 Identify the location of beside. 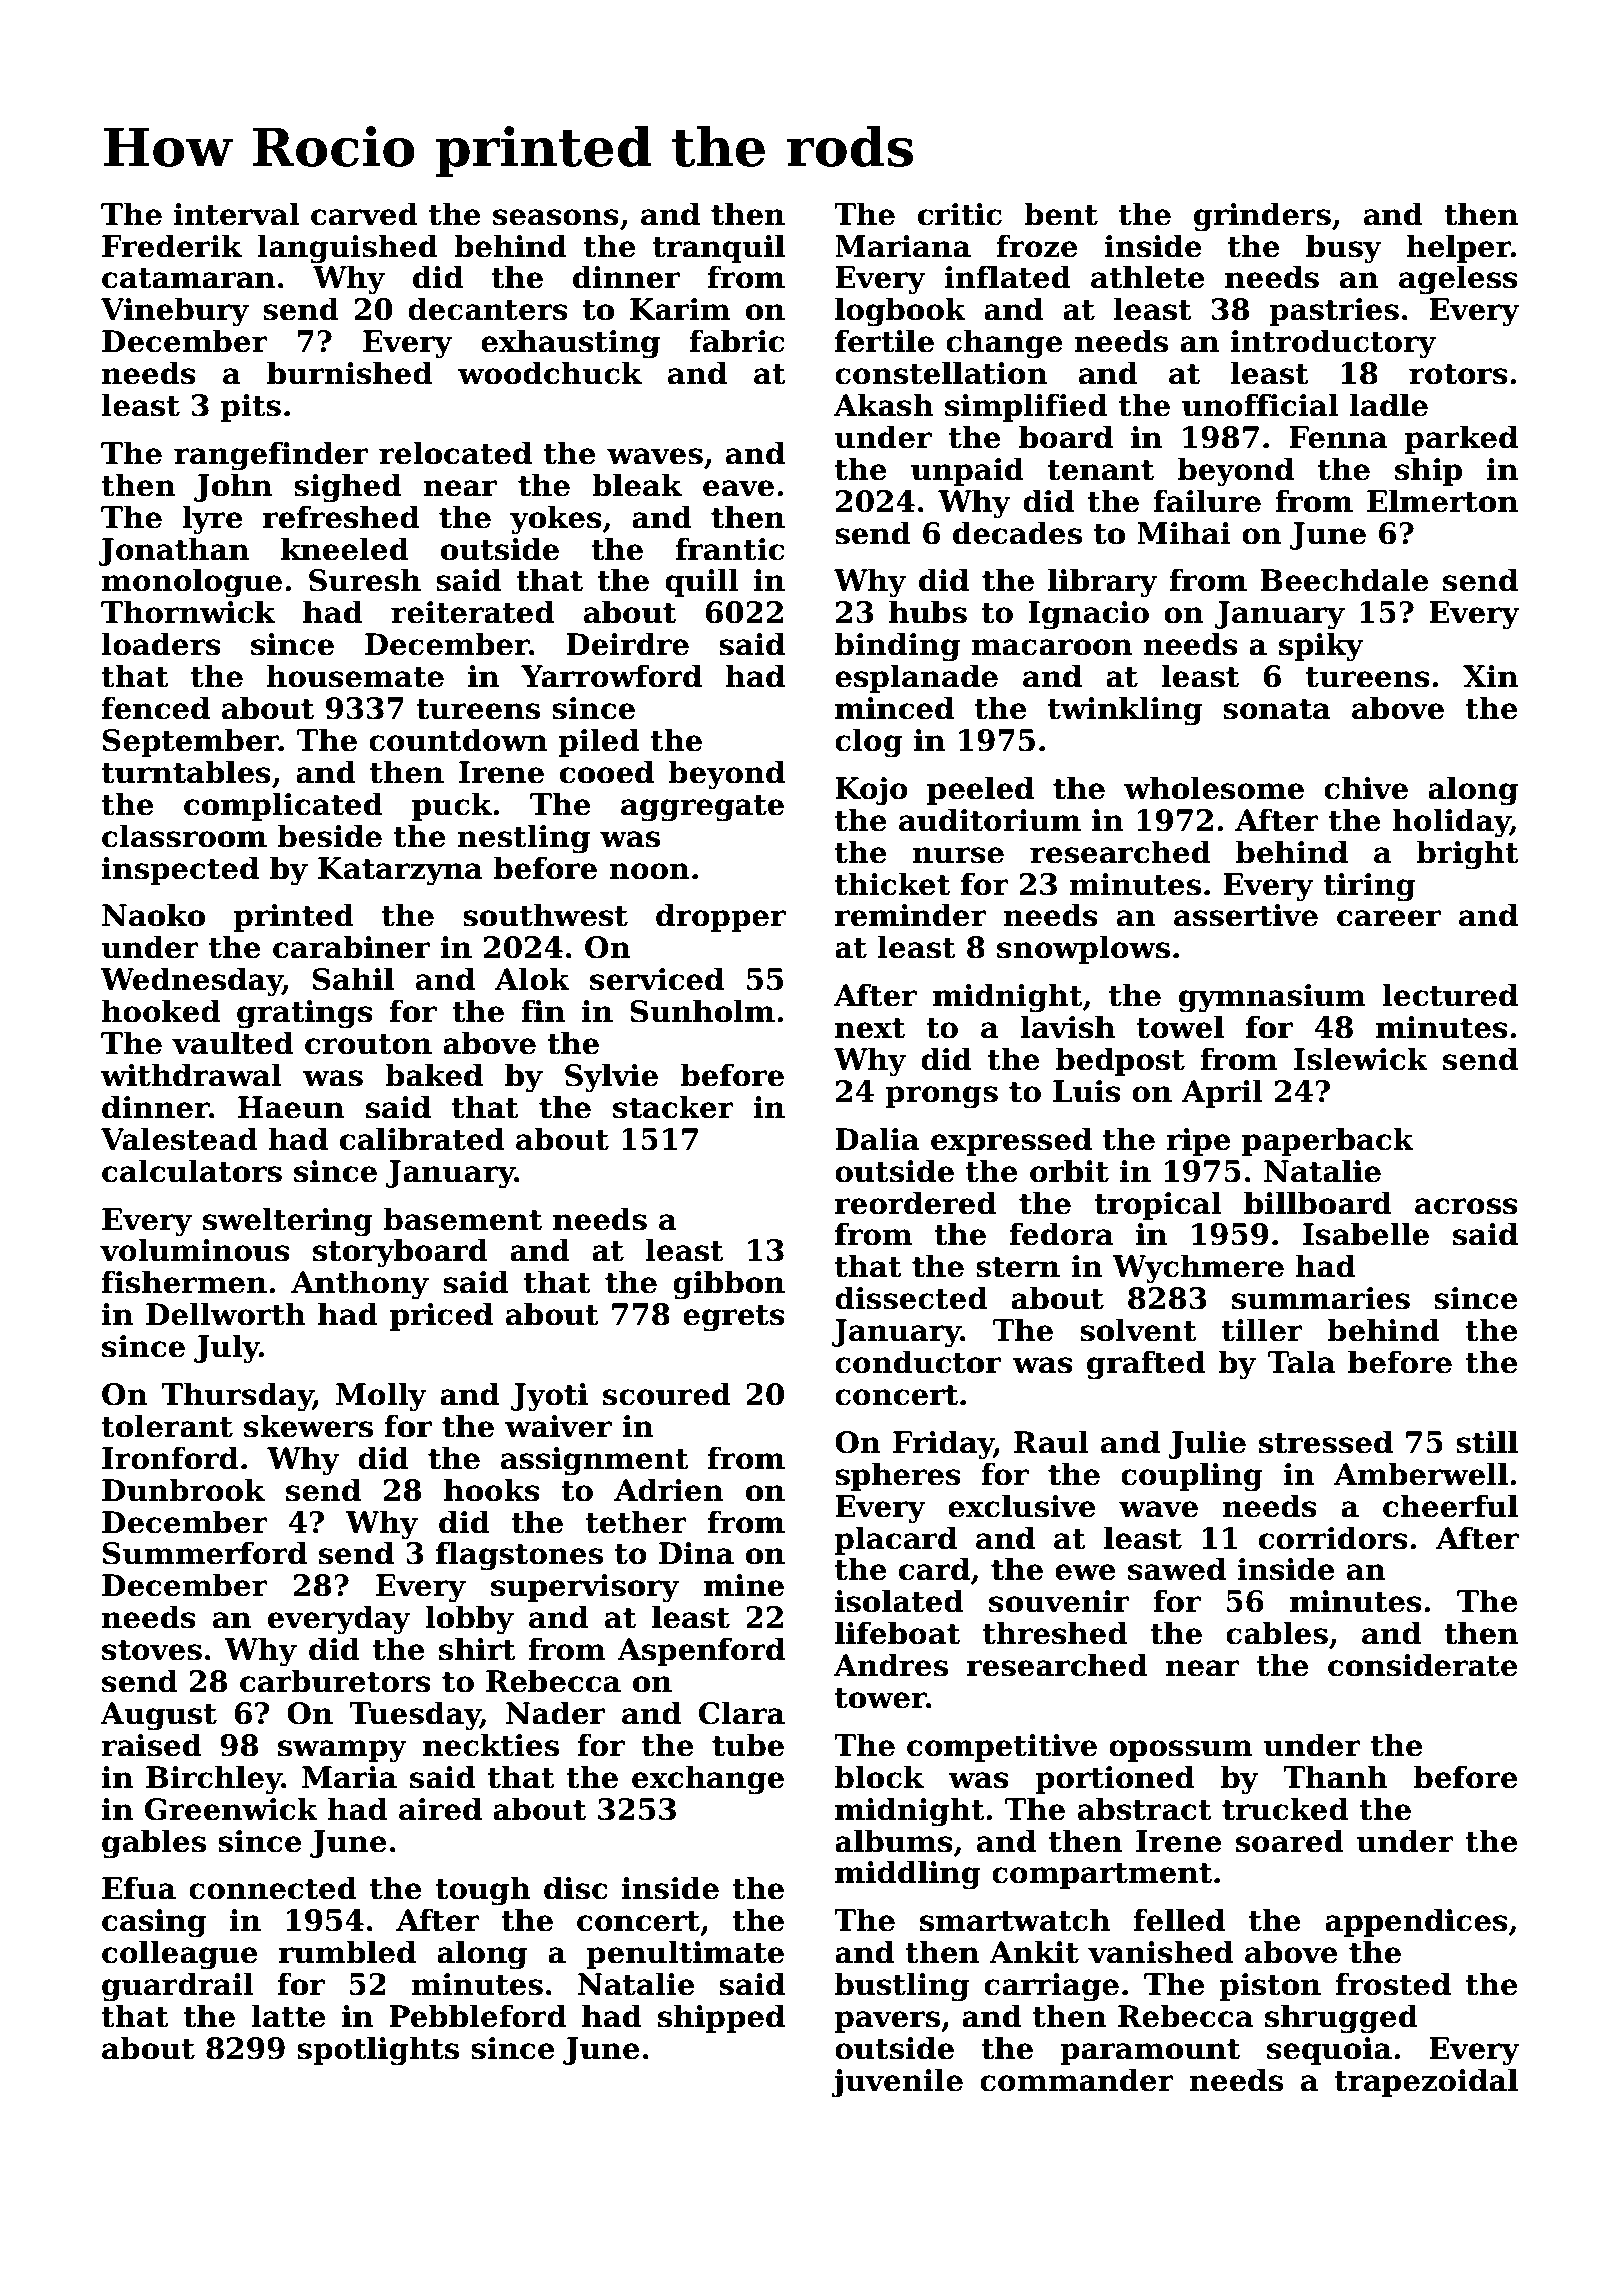
(330, 836).
